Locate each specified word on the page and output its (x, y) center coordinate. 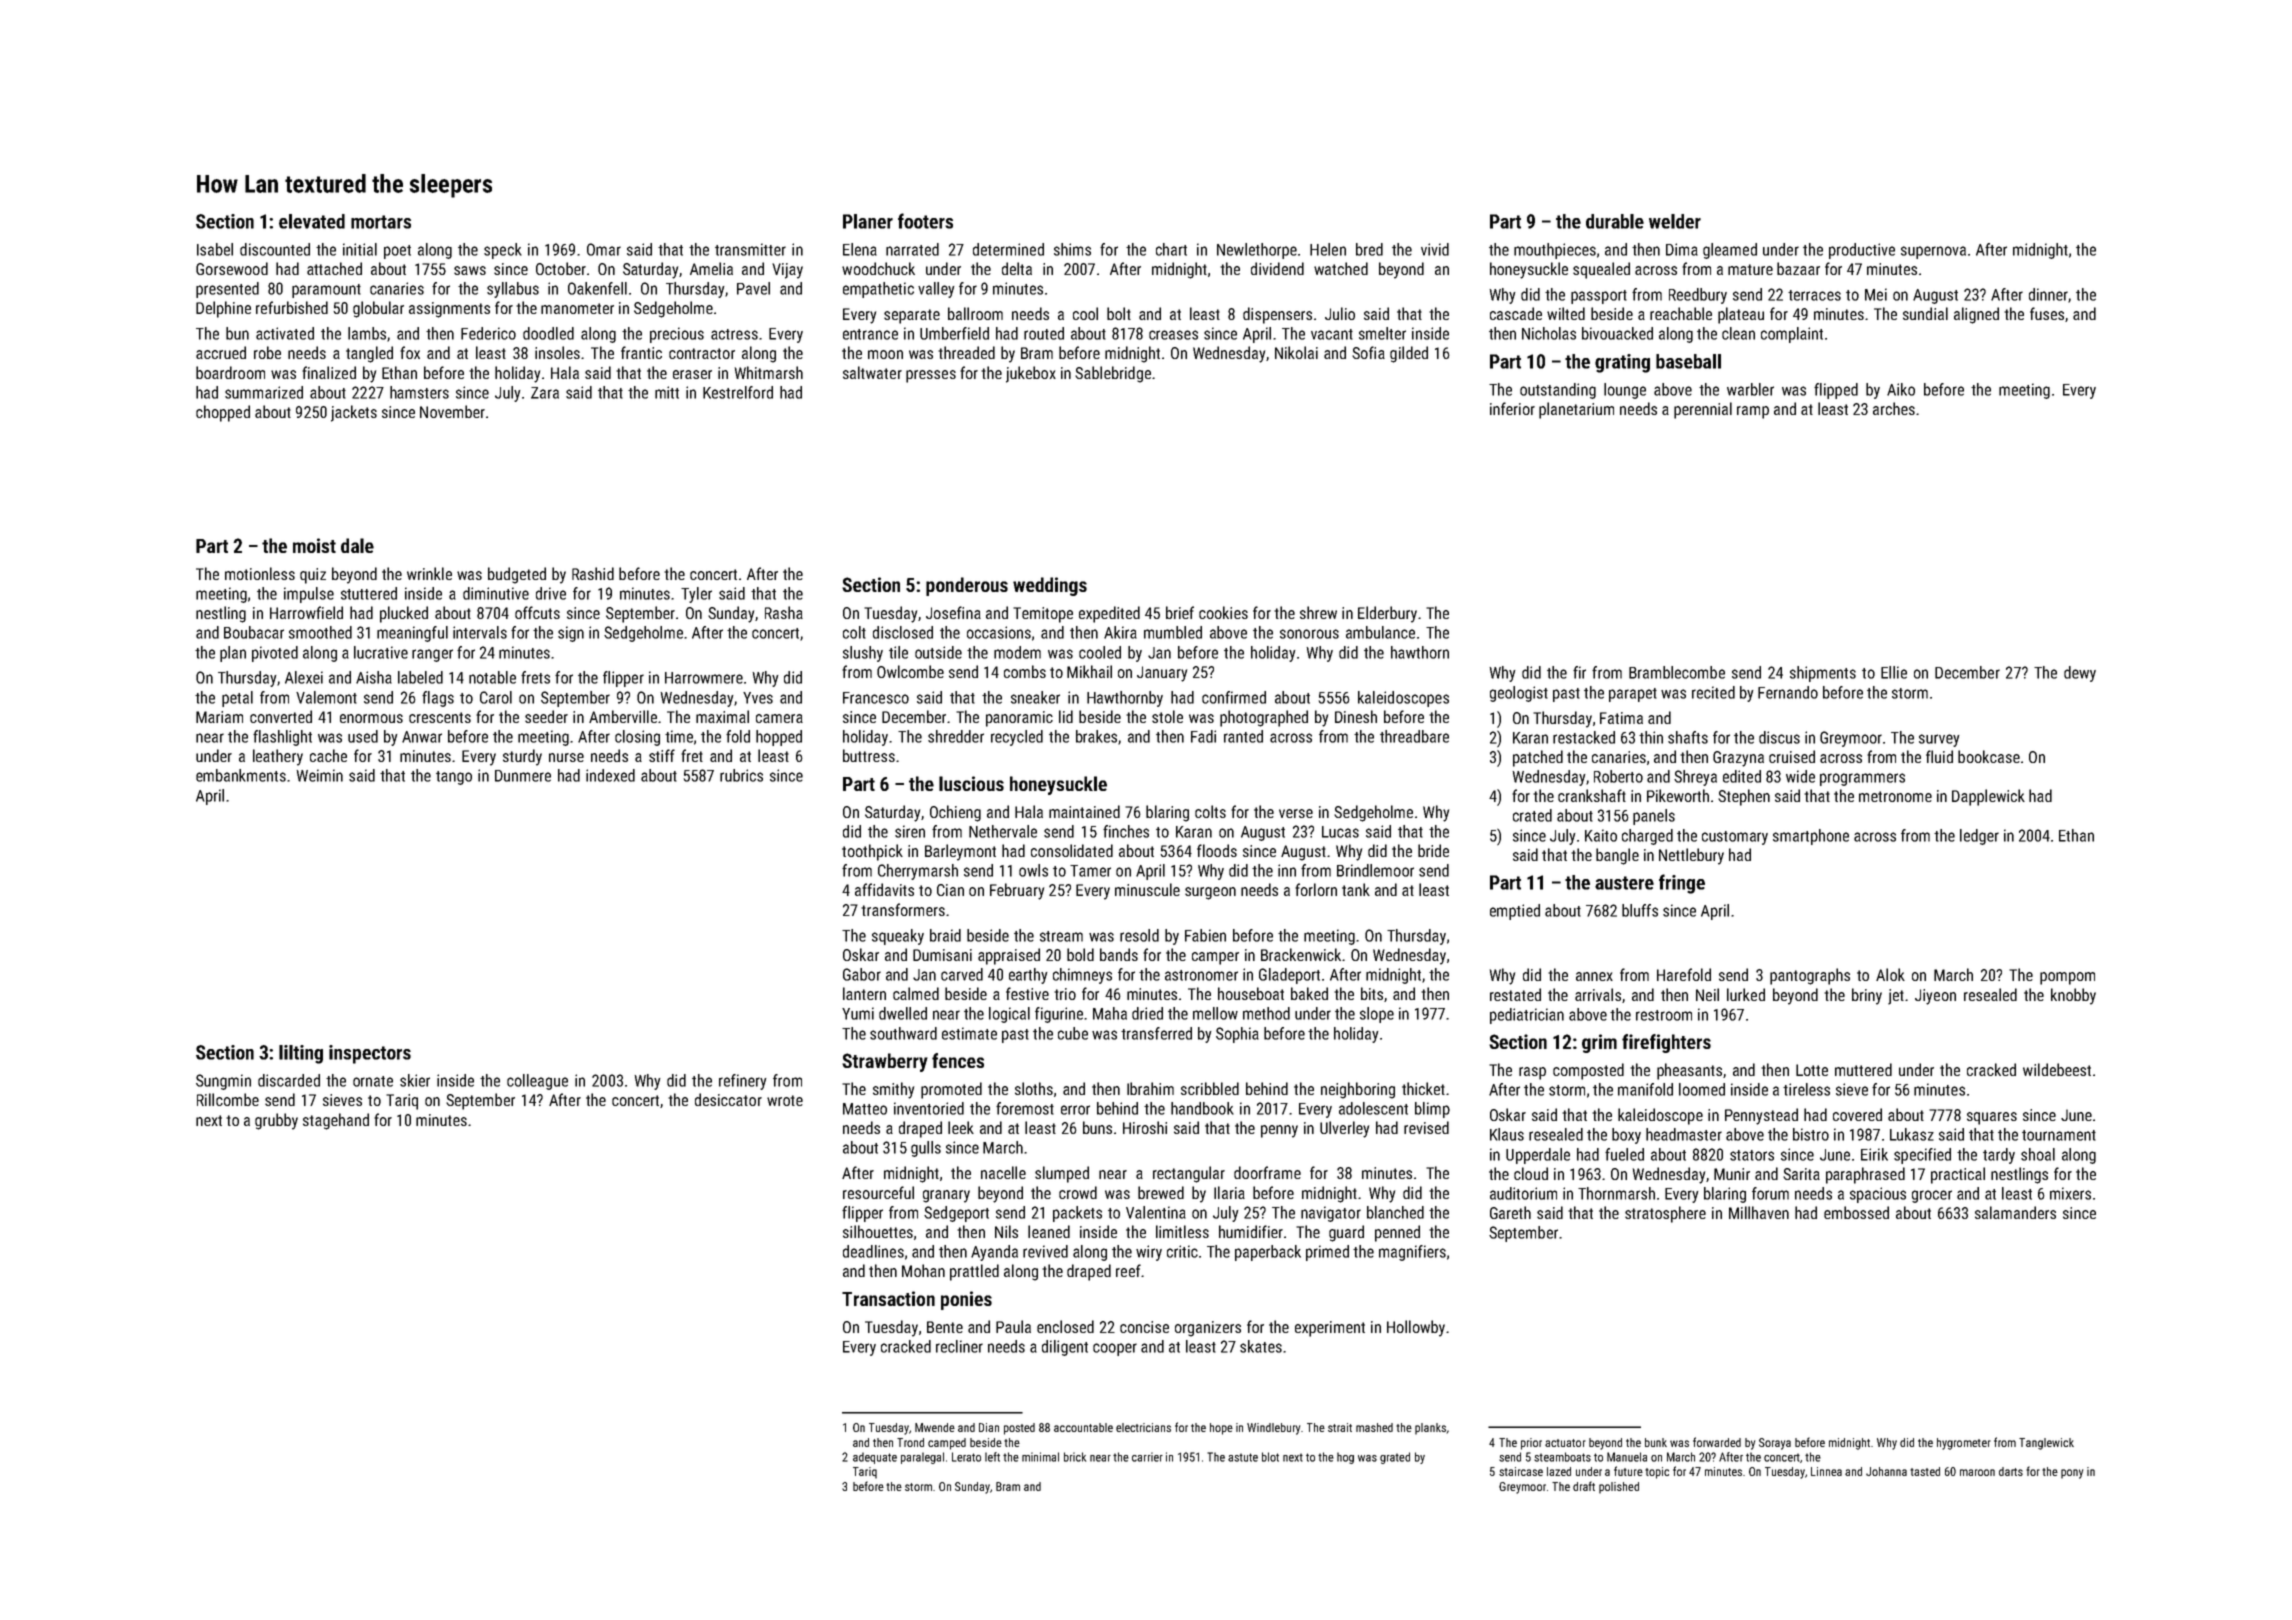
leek (961, 1127)
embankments (241, 775)
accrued (221, 352)
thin (1651, 737)
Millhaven (1759, 1212)
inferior (1512, 408)
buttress (869, 755)
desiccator (728, 1099)
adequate (875, 1458)
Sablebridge (1113, 374)
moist (314, 545)
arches (1894, 408)
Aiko (1901, 389)
